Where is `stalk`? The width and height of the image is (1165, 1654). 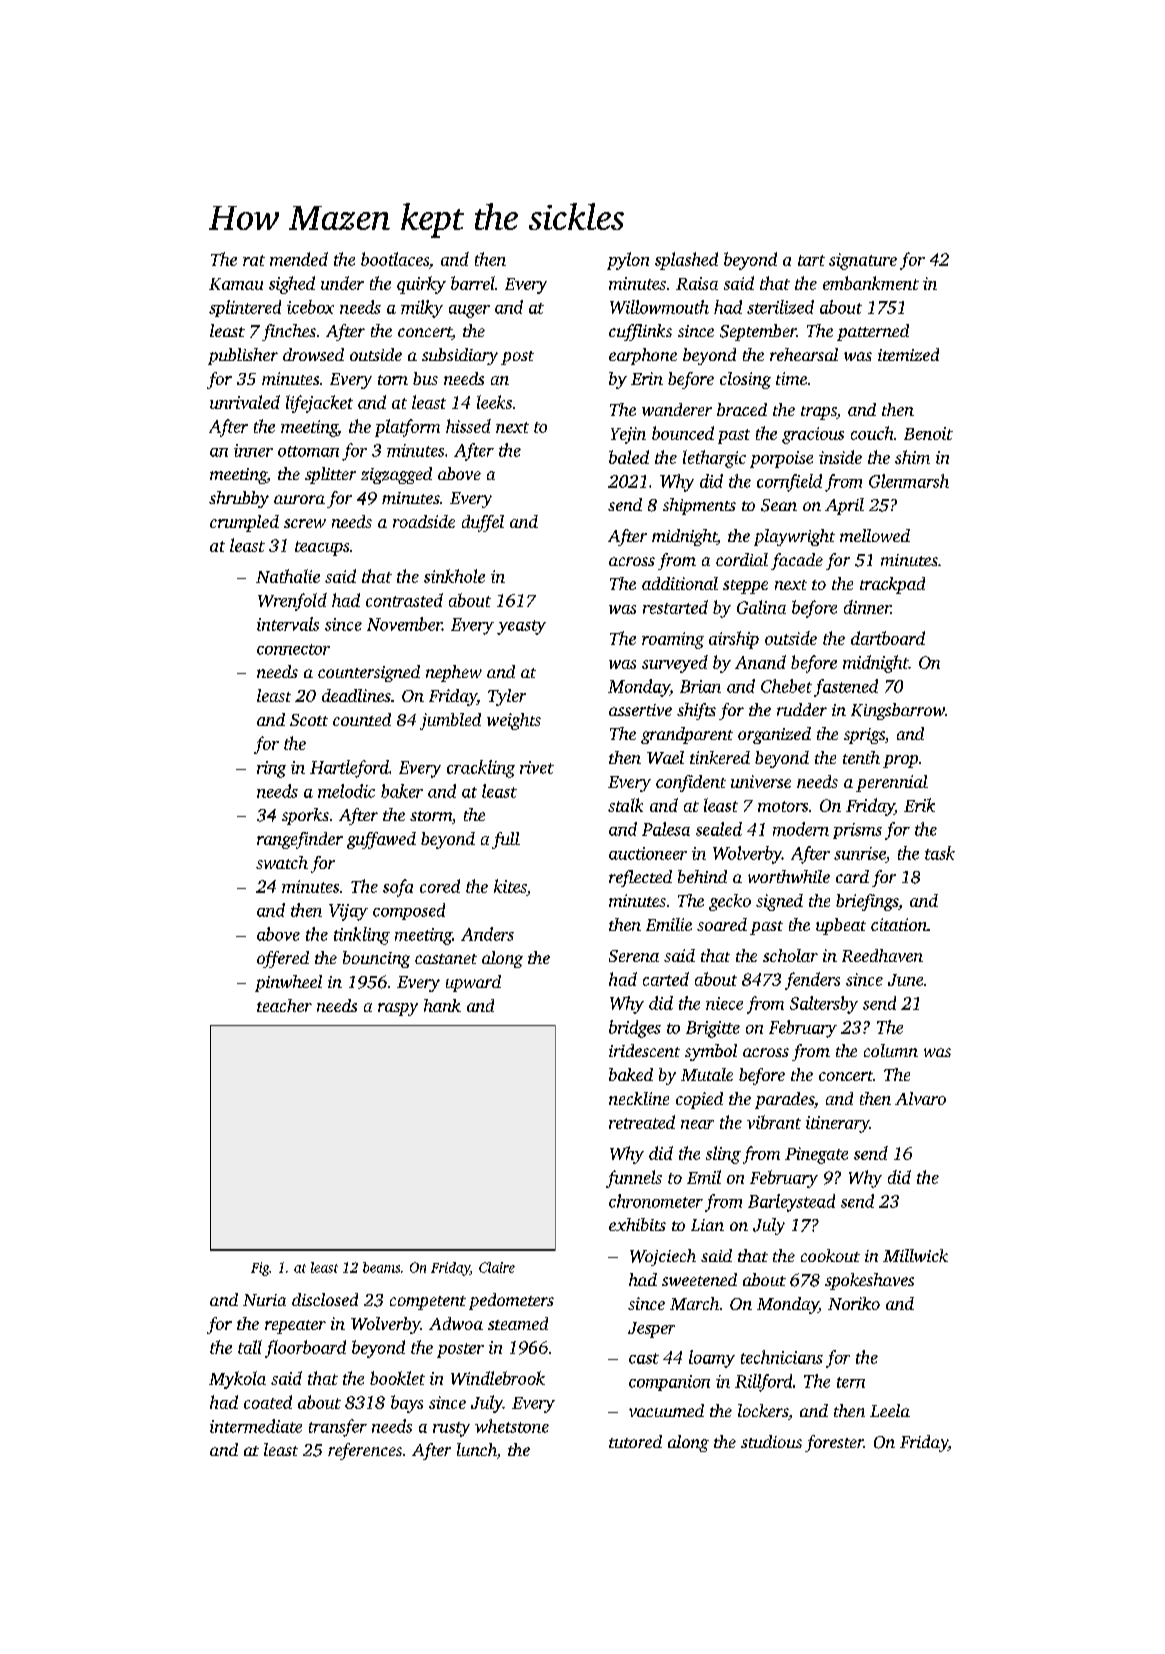 stalk is located at coordinates (625, 805).
